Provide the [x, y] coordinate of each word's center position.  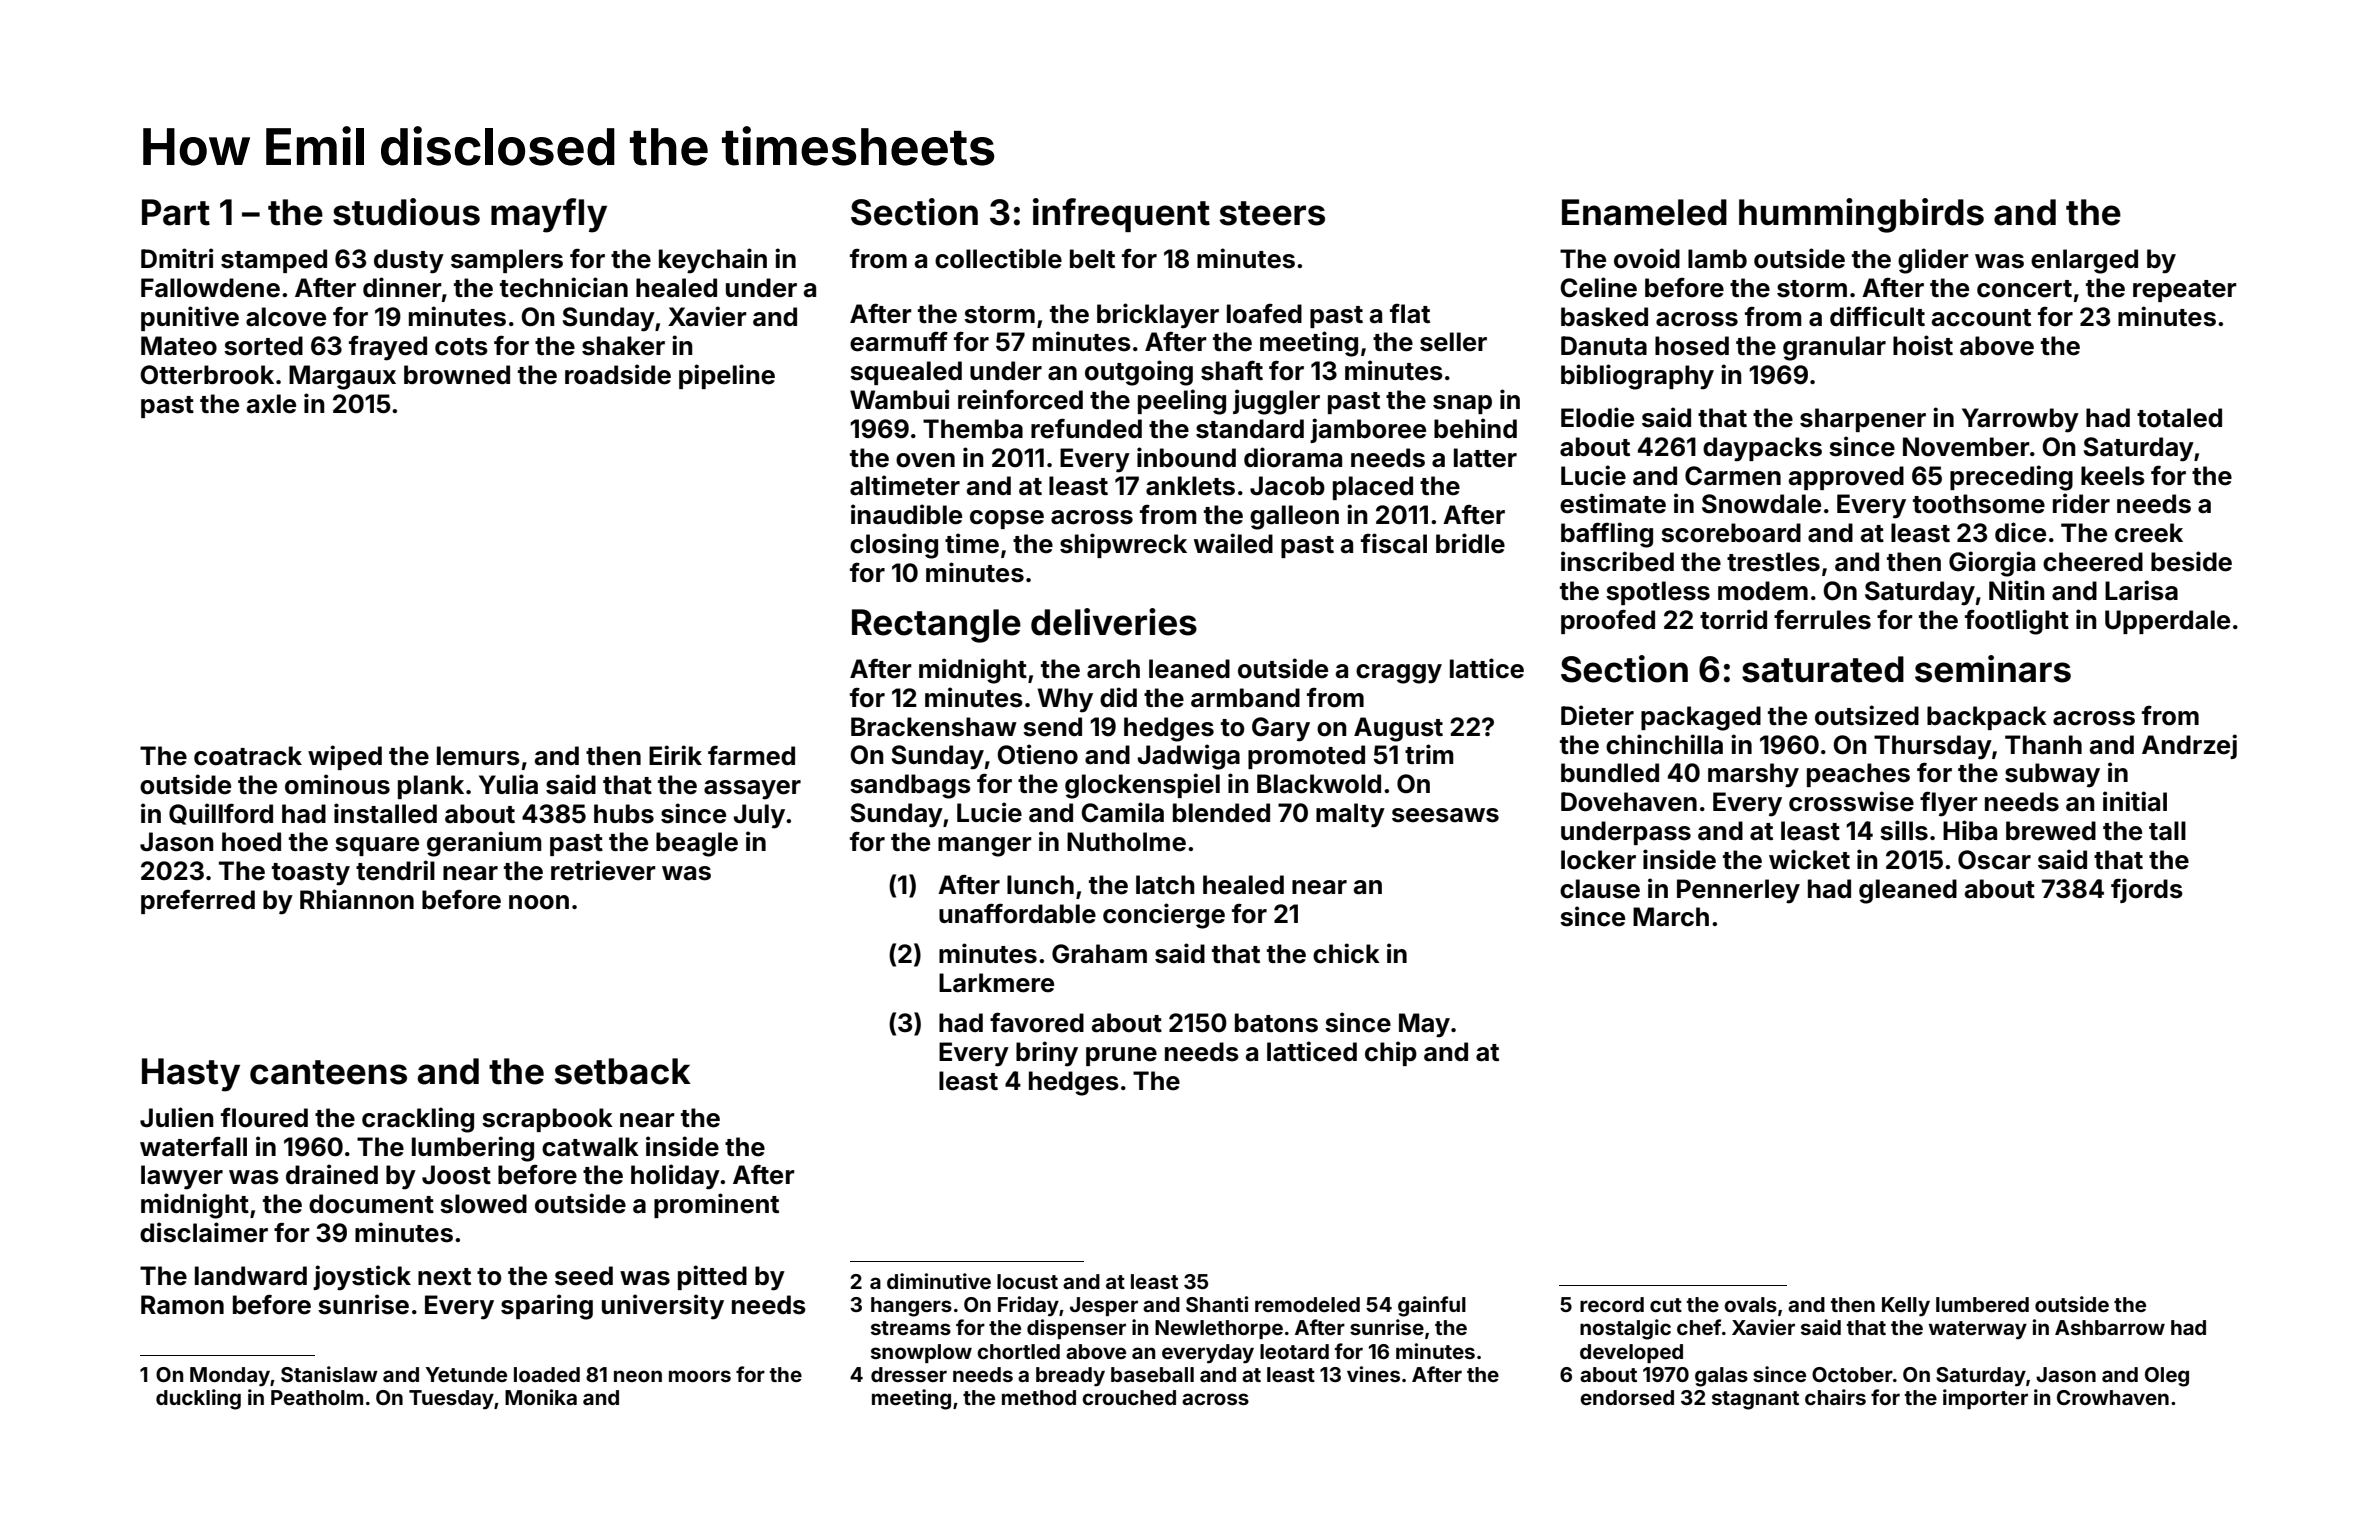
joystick [362, 1278]
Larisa [2141, 590]
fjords [2147, 890]
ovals [1750, 1304]
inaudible [906, 514]
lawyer [182, 1177]
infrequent [1121, 215]
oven [925, 460]
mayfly [549, 215]
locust [1027, 1281]
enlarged [2084, 261]
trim [1429, 754]
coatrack [248, 756]
